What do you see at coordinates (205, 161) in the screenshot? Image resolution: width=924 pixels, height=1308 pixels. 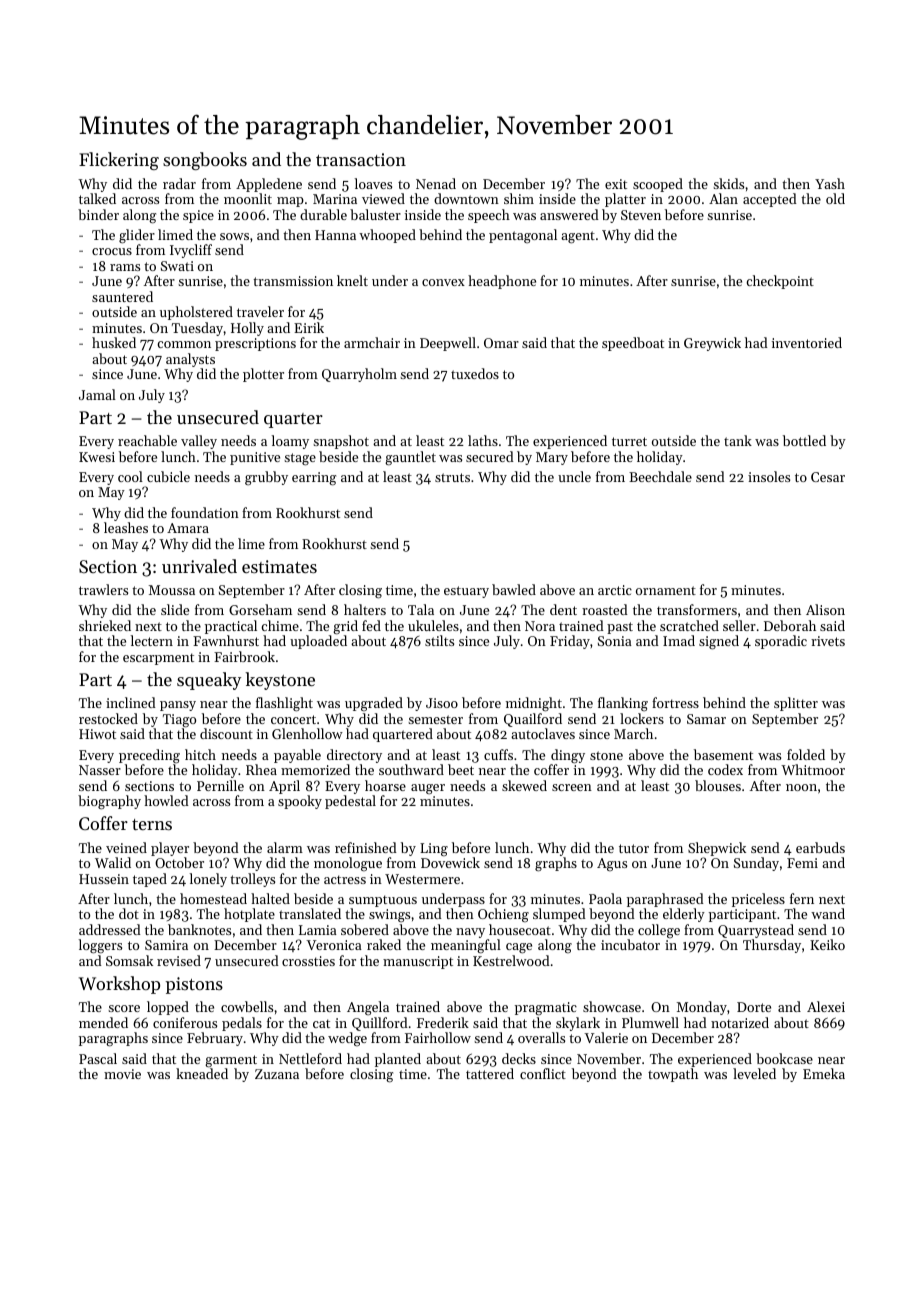 I see `songbooks` at bounding box center [205, 161].
